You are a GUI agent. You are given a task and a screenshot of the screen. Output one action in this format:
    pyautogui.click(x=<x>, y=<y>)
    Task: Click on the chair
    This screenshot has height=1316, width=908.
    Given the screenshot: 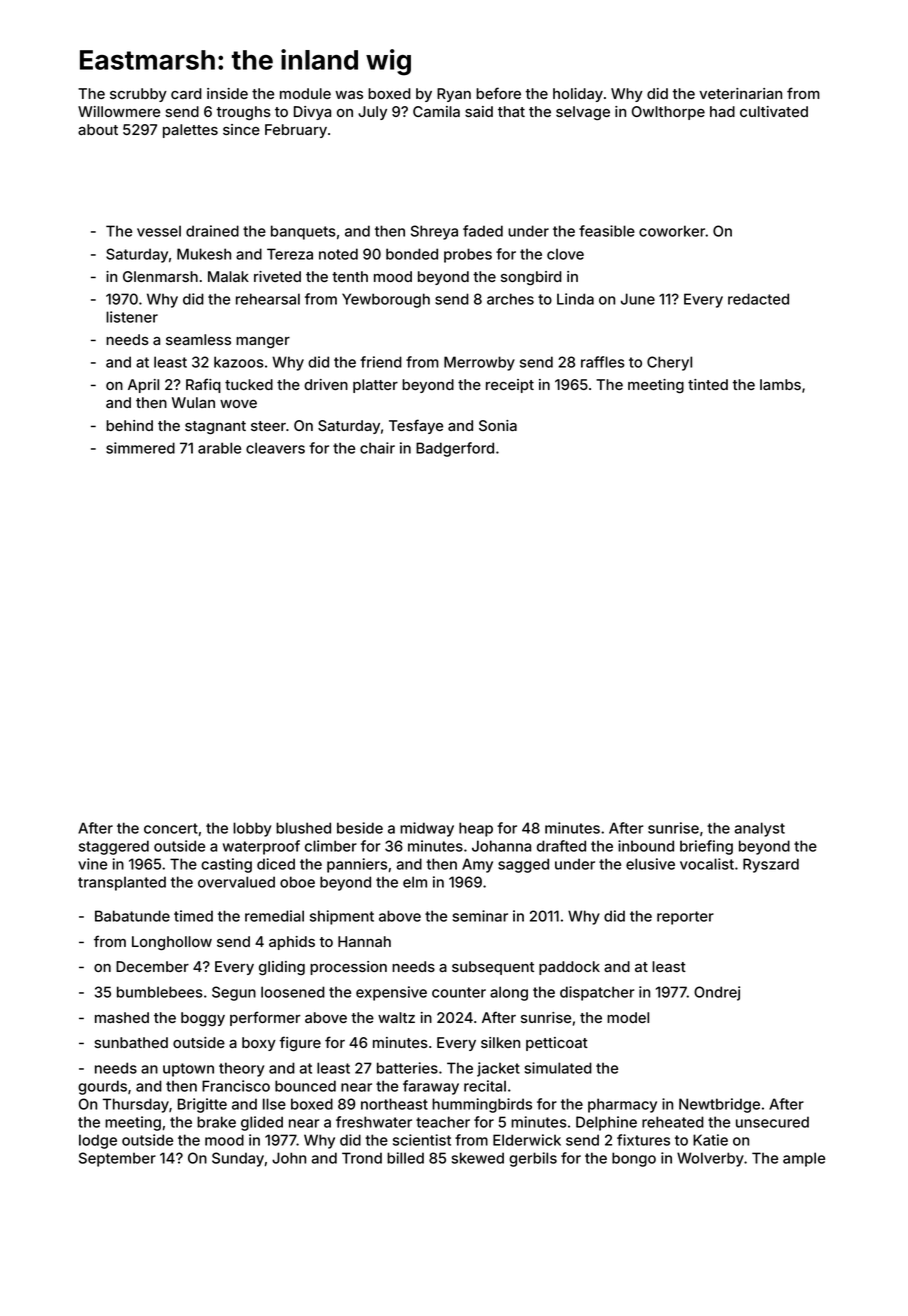 What is the action you would take?
    pyautogui.click(x=377, y=448)
